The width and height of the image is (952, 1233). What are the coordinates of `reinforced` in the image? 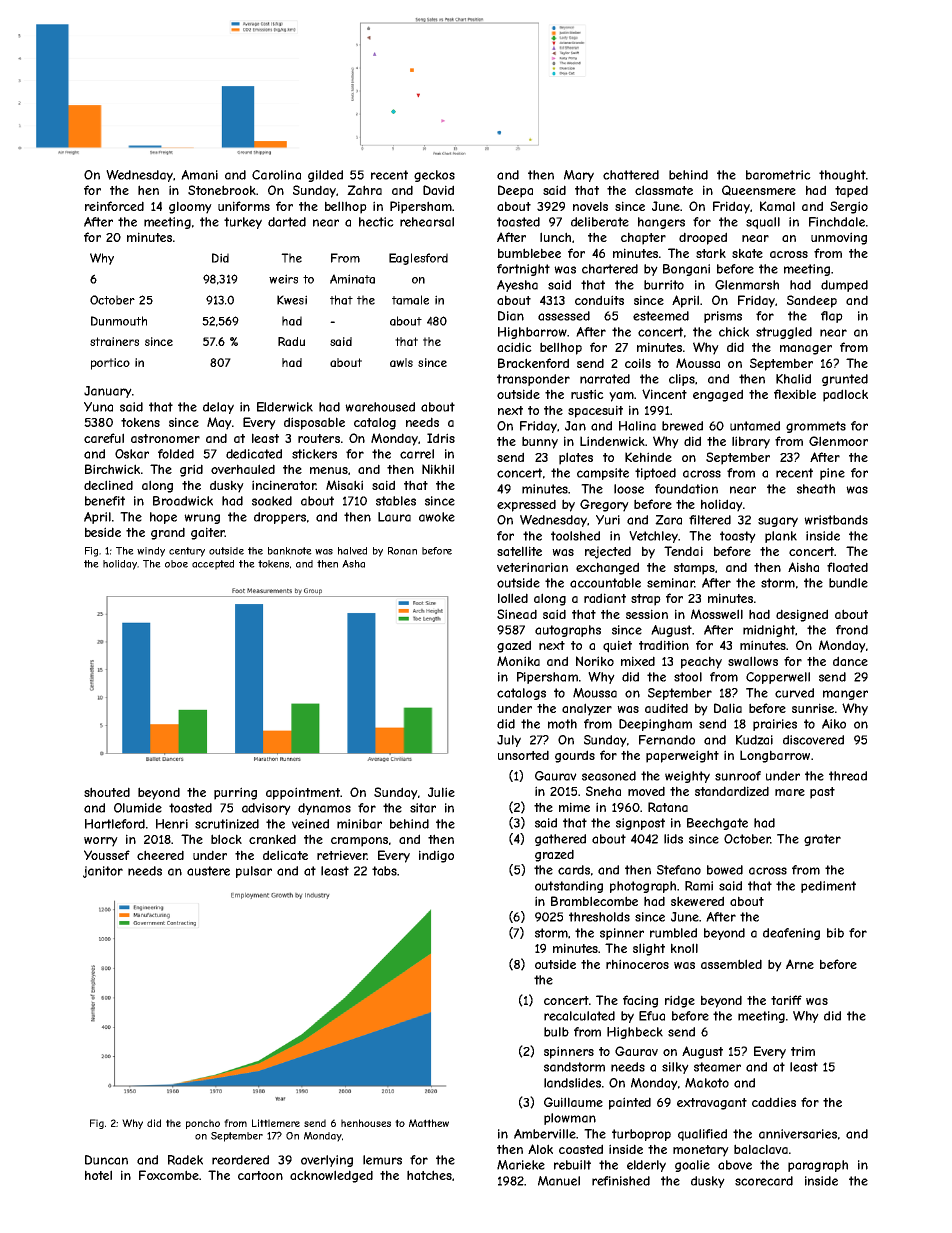 It's located at (114, 206).
